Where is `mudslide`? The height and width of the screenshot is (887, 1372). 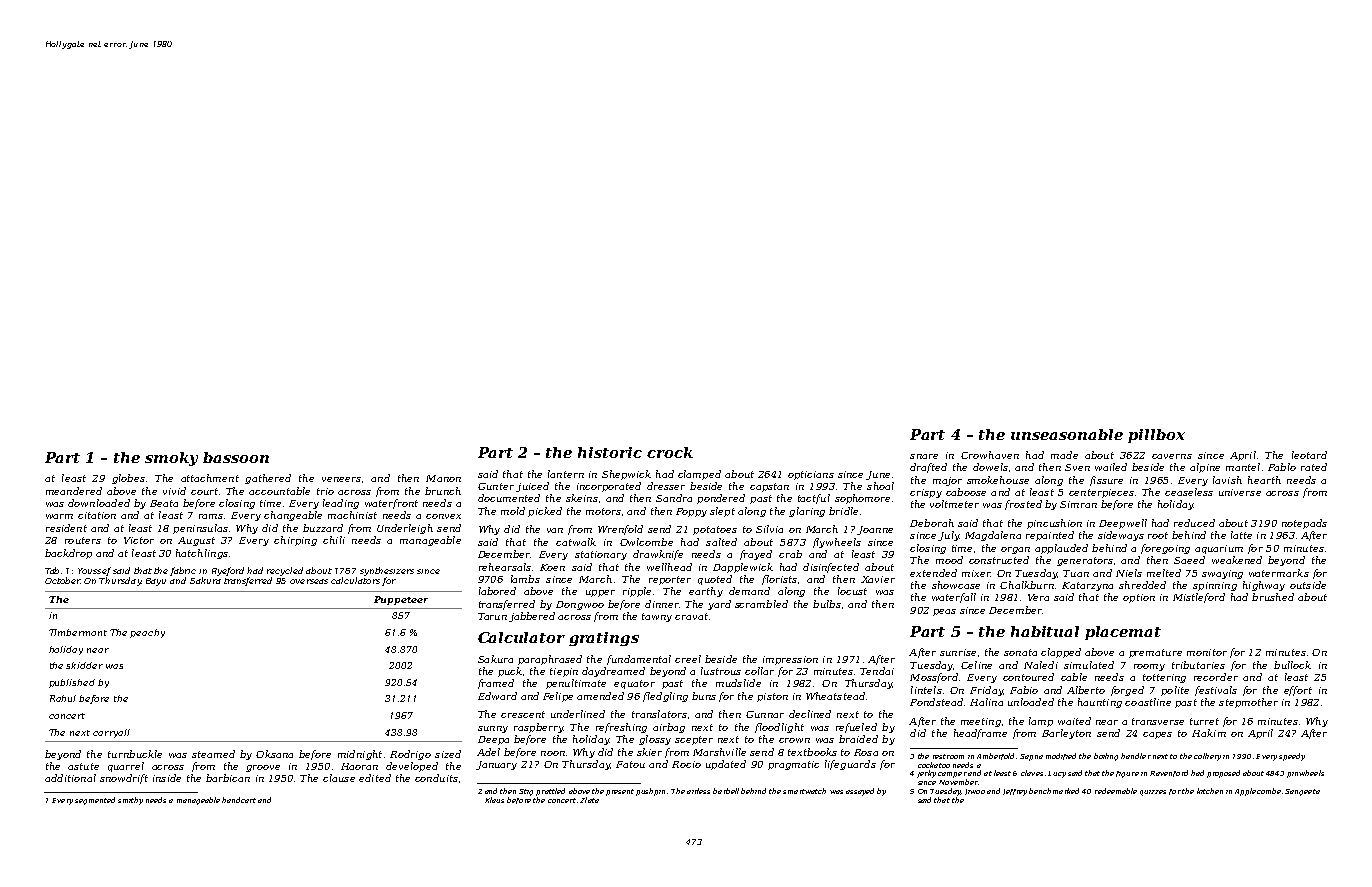 mudslide is located at coordinates (738, 683).
